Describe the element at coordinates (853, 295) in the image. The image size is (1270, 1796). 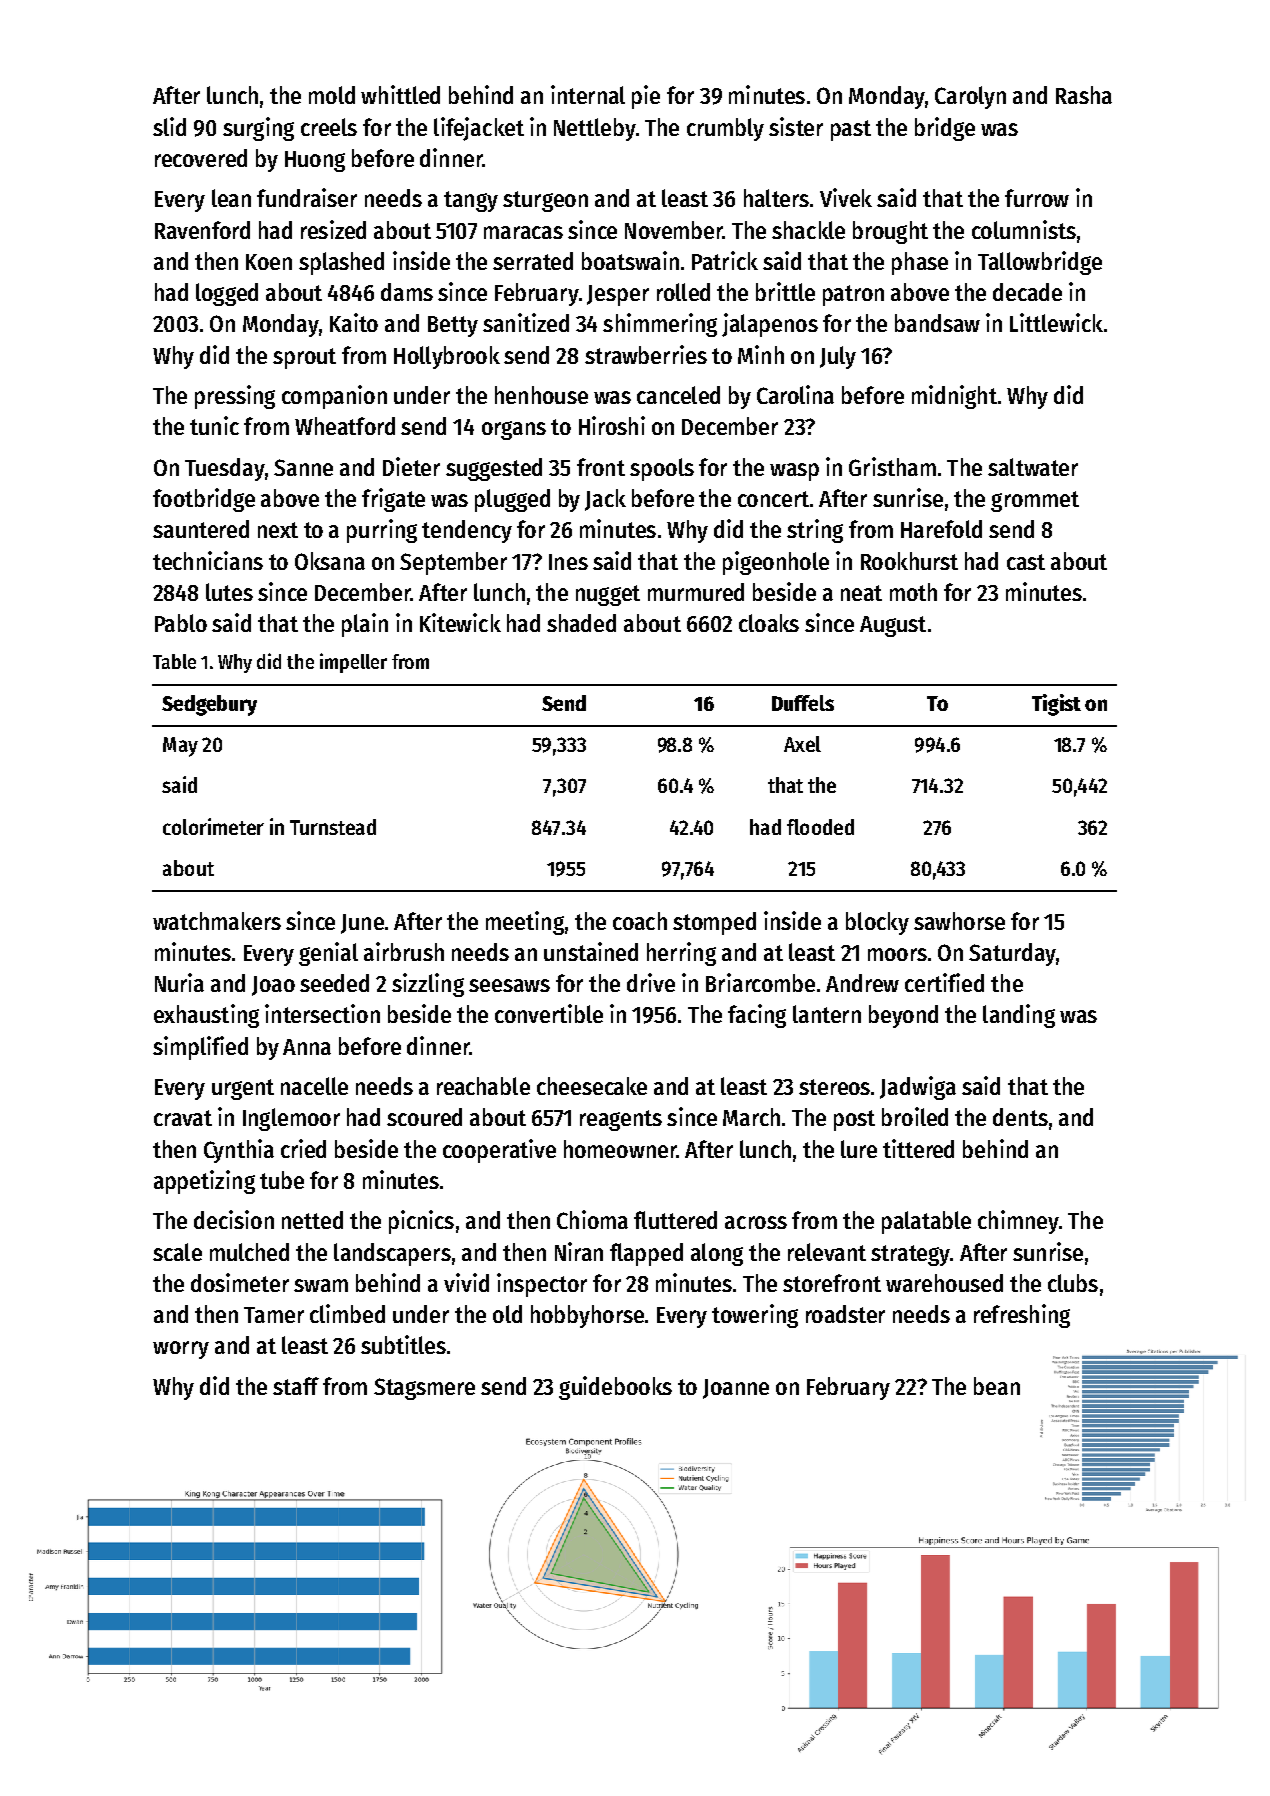
I see `patron` at that location.
